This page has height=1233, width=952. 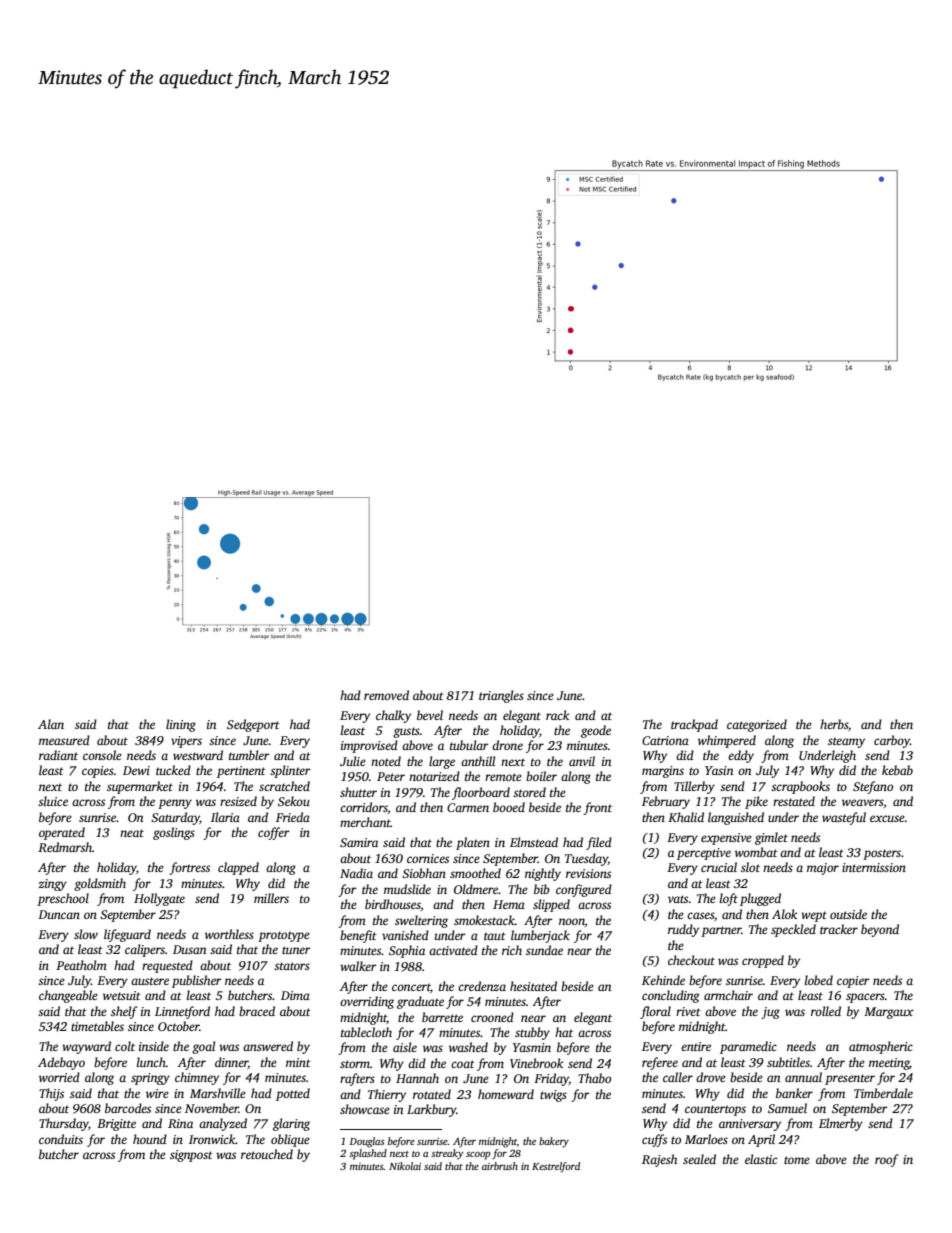 What do you see at coordinates (225, 817) in the page?
I see `Ilaria` at bounding box center [225, 817].
